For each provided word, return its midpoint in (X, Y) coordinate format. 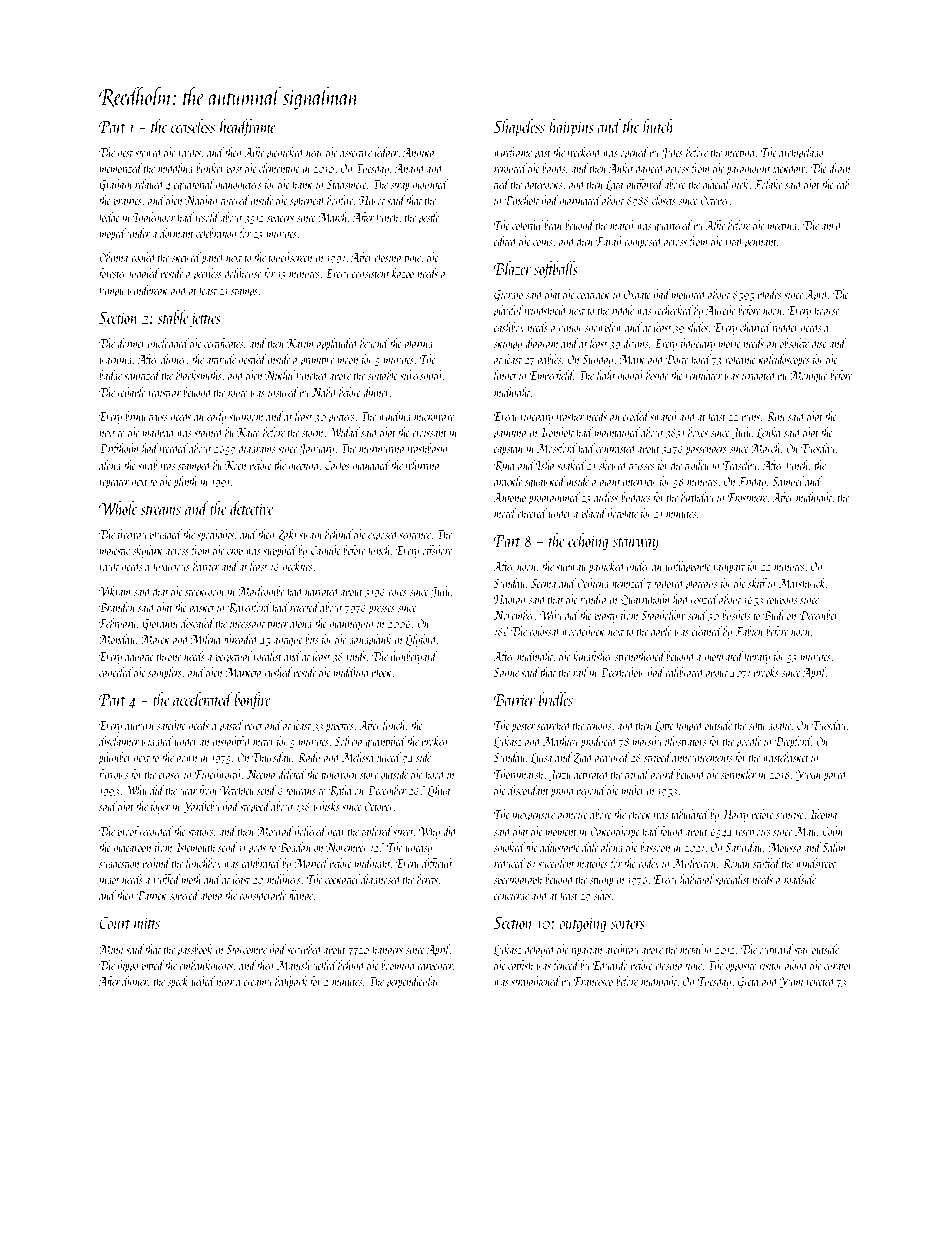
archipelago (801, 153)
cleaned (707, 631)
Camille (326, 550)
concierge (511, 897)
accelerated (203, 699)
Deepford (793, 742)
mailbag (157, 433)
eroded (636, 416)
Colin (832, 831)
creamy (258, 984)
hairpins (571, 128)
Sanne (506, 672)
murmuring (381, 450)
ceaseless (193, 126)
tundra (593, 599)
